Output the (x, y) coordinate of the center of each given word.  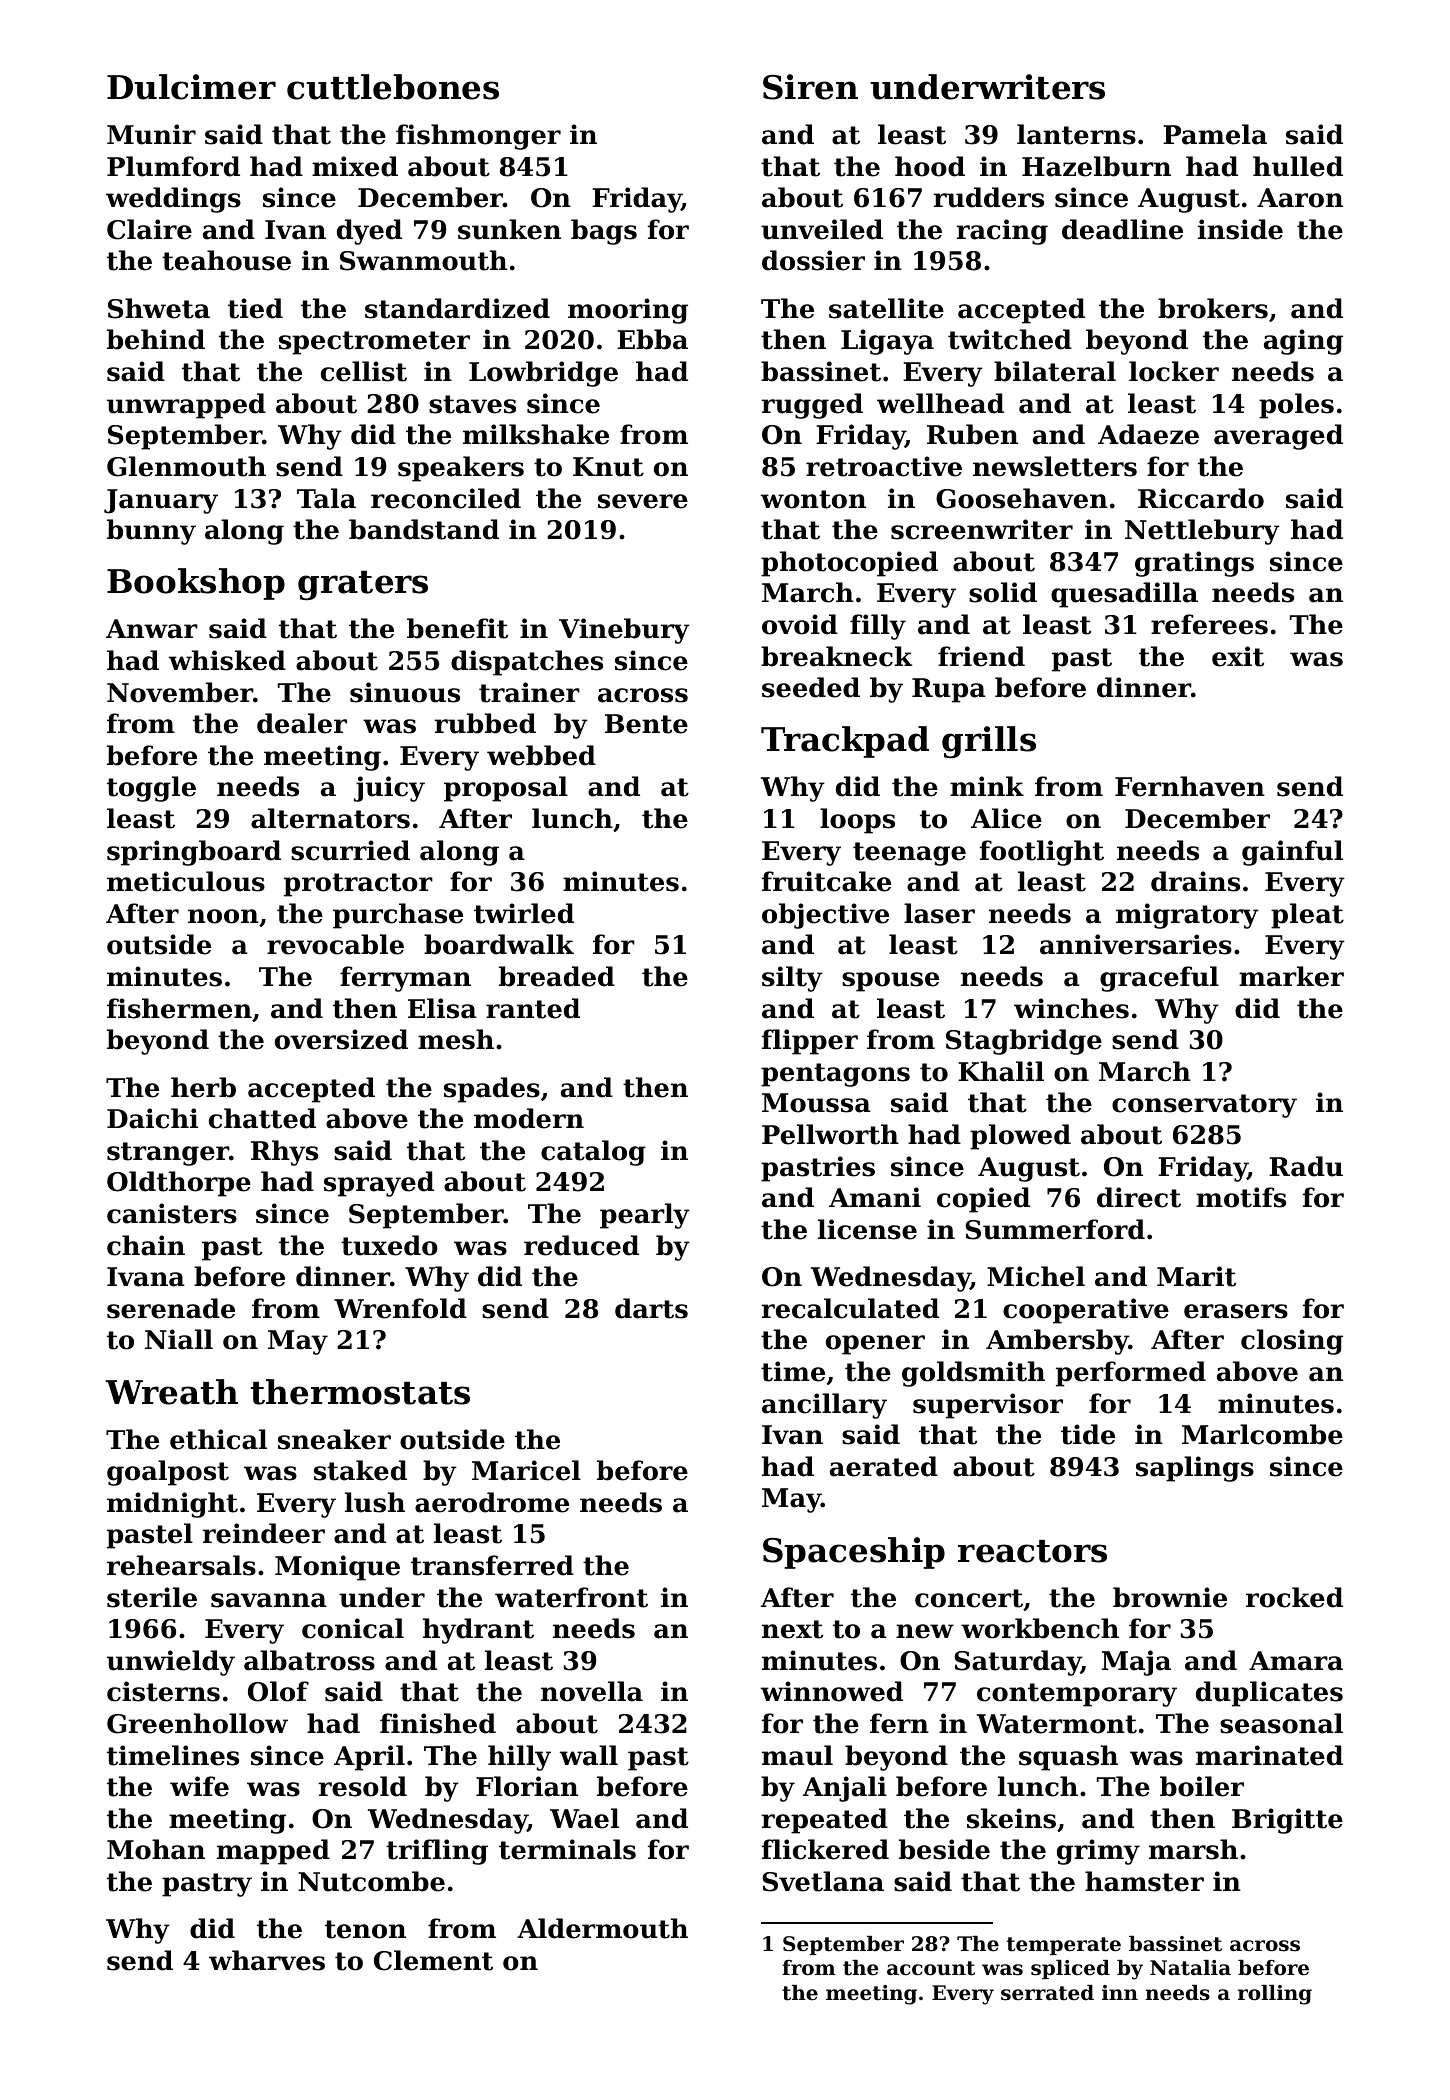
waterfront (571, 1597)
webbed (541, 755)
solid (1003, 592)
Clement (433, 1960)
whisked (227, 660)
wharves (267, 1960)
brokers (1213, 308)
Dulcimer (191, 87)
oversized (341, 1039)
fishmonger (478, 137)
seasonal (1281, 1723)
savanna (269, 1600)
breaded (557, 976)
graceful (1159, 979)
